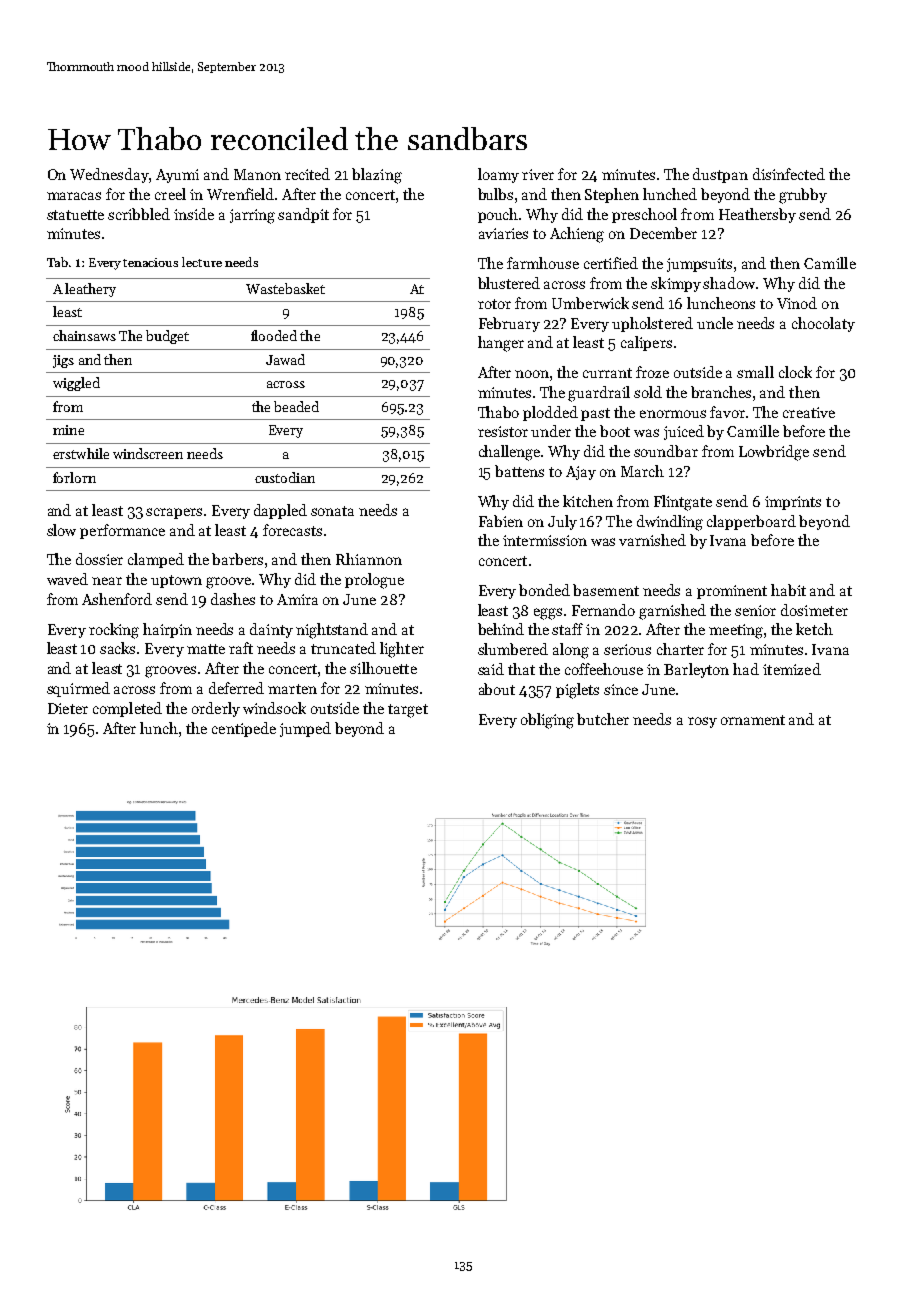  Describe the element at coordinates (503, 431) in the page. I see `resistor` at that location.
